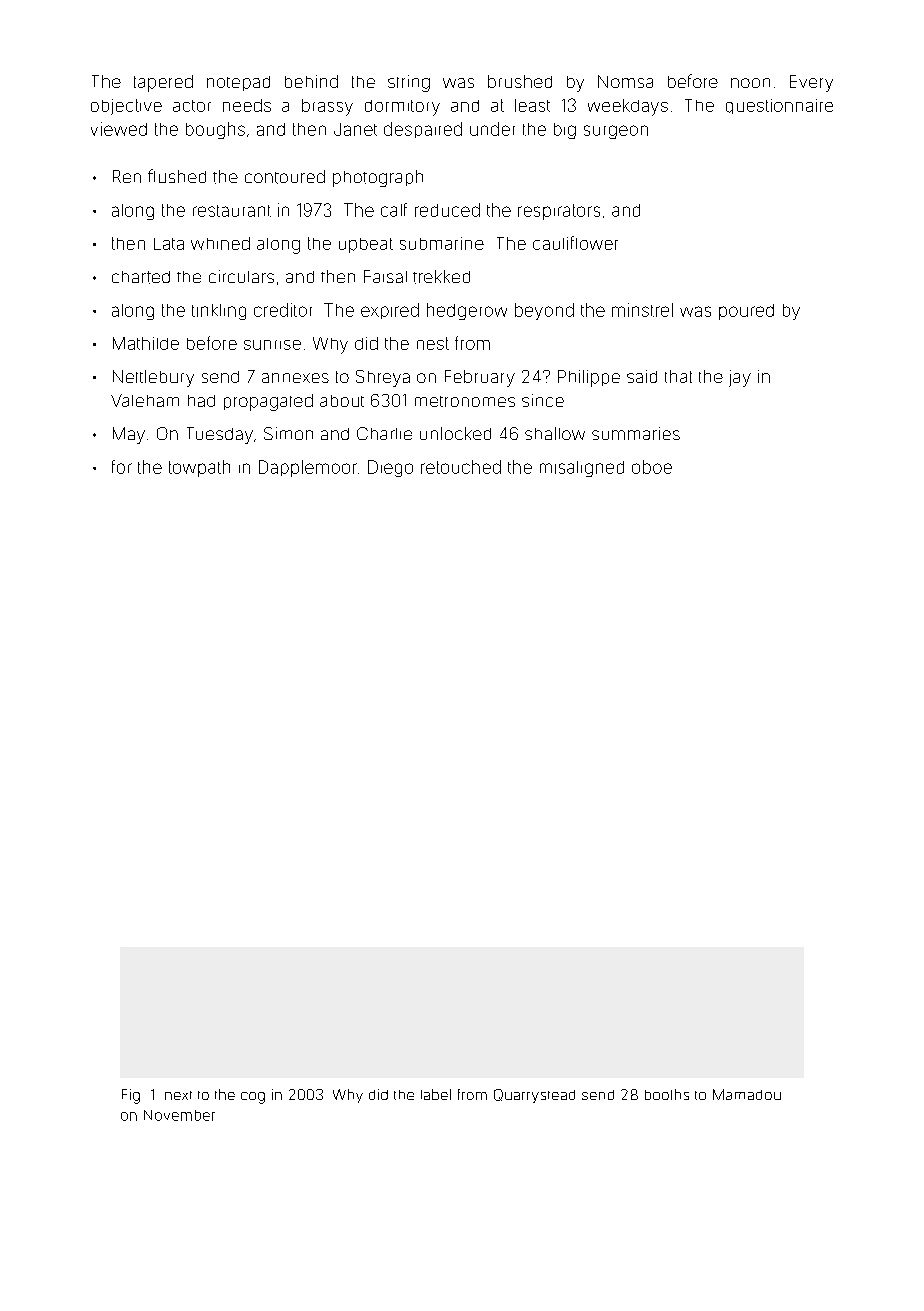 Image resolution: width=924 pixels, height=1311 pixels. Describe the element at coordinates (409, 83) in the screenshot. I see `string` at that location.
